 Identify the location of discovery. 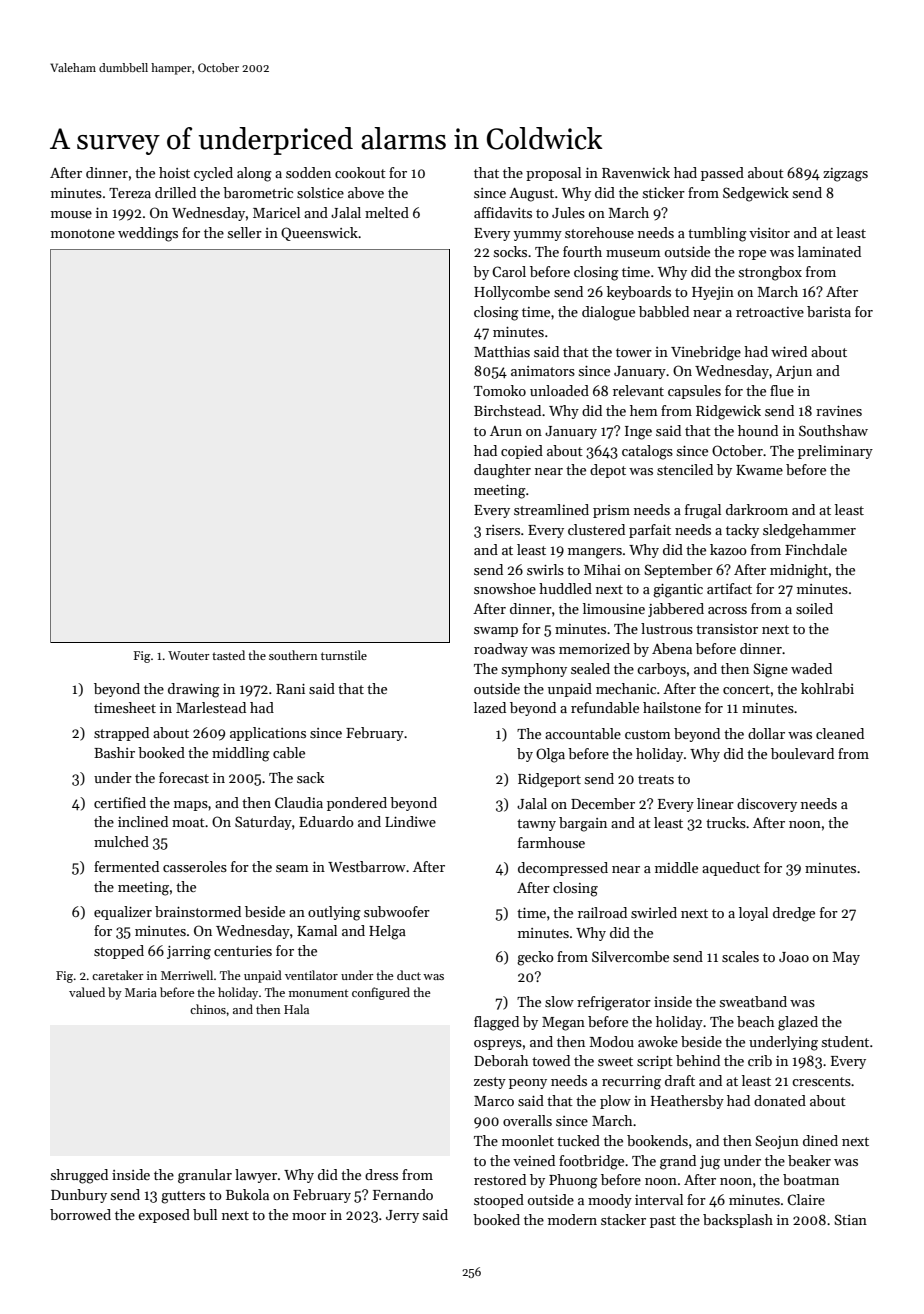
(767, 805).
